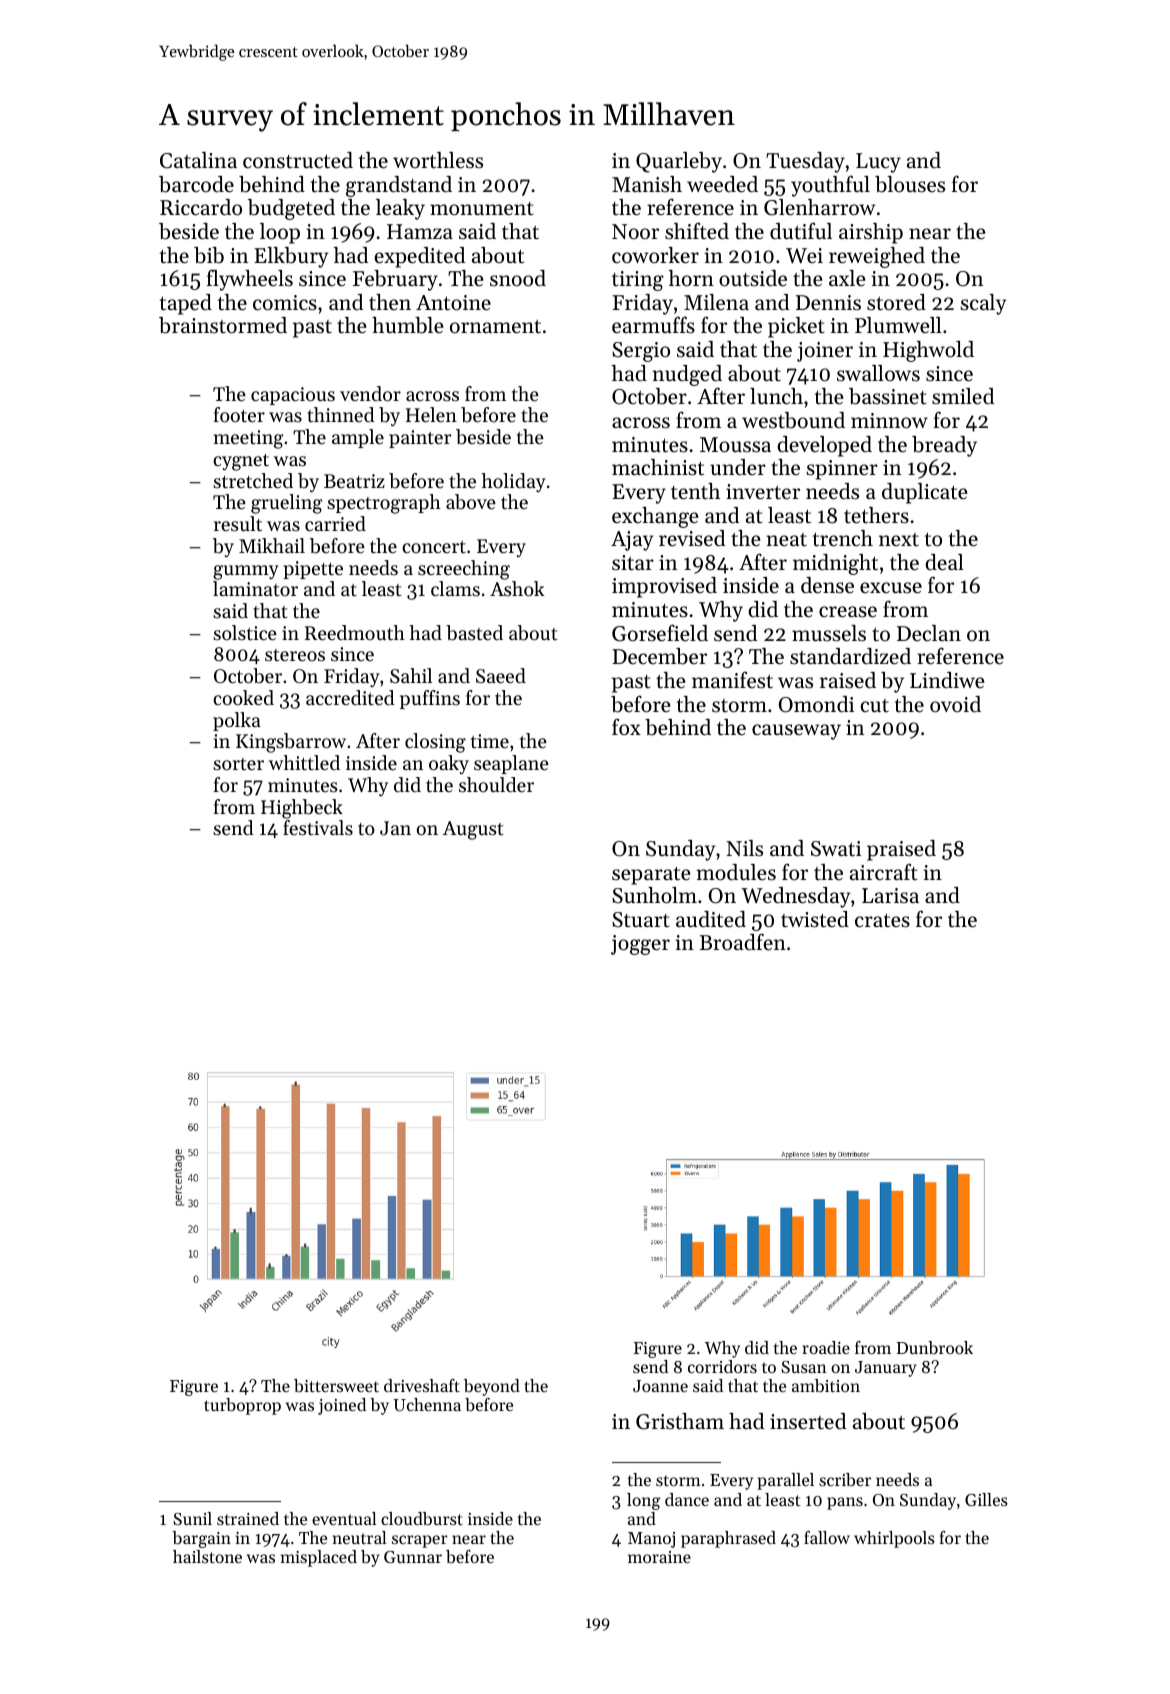  What do you see at coordinates (438, 160) in the screenshot?
I see `worthless` at bounding box center [438, 160].
